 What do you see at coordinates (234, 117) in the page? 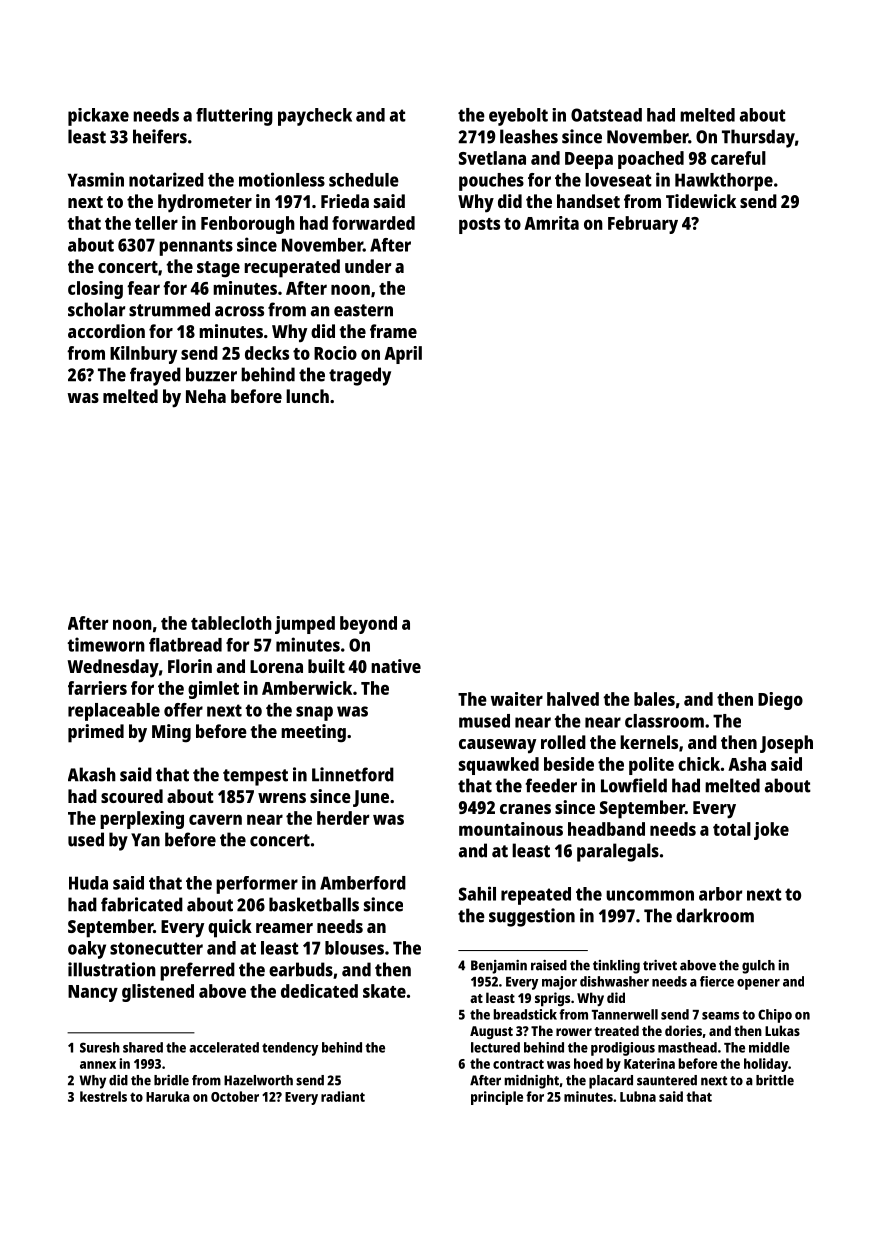
I see `fluttering` at bounding box center [234, 117].
